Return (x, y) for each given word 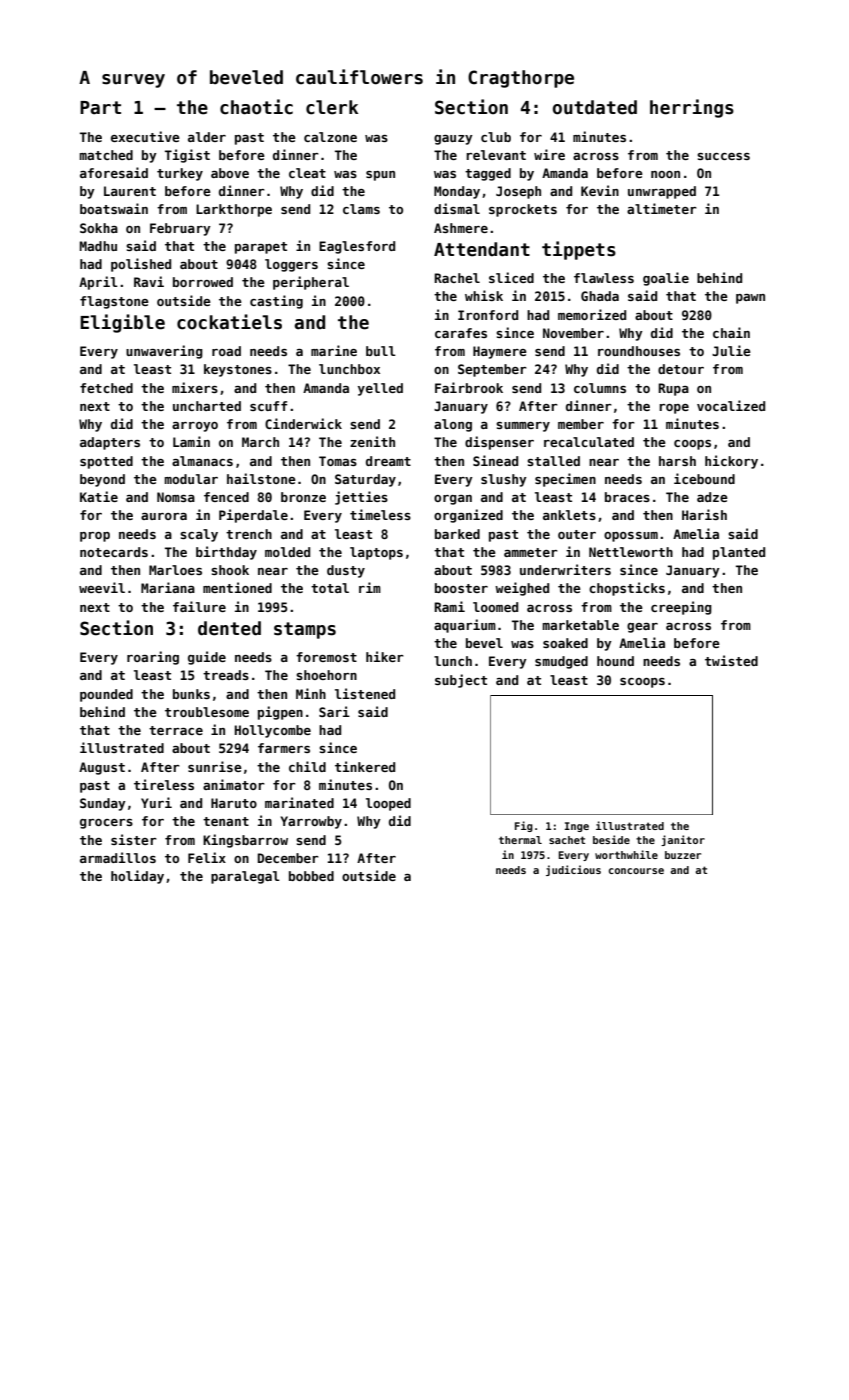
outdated (595, 107)
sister (134, 839)
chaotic (256, 107)
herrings (692, 108)
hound (615, 661)
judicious (573, 870)
